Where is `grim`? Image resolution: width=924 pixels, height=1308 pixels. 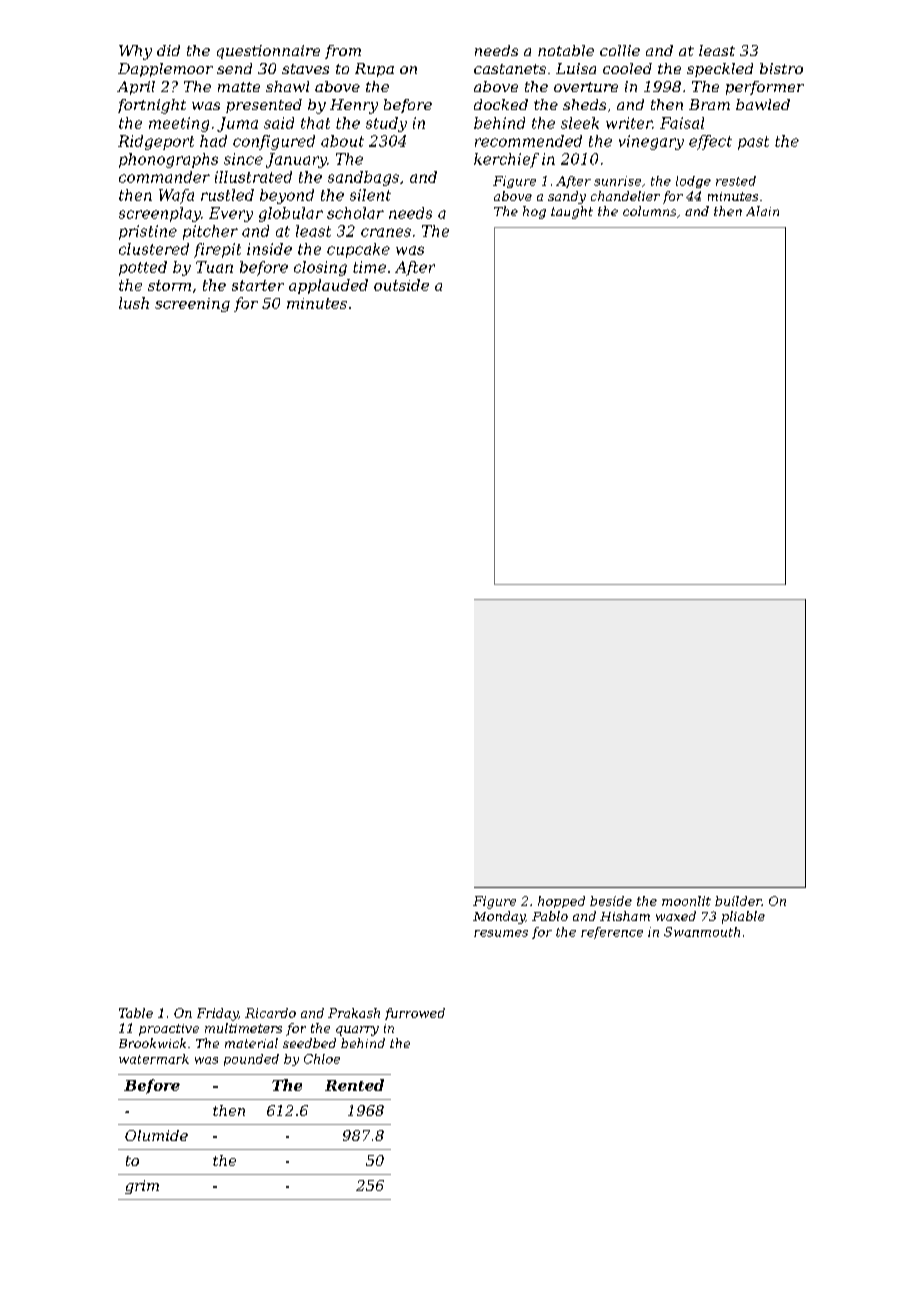
grim is located at coordinates (142, 1187).
